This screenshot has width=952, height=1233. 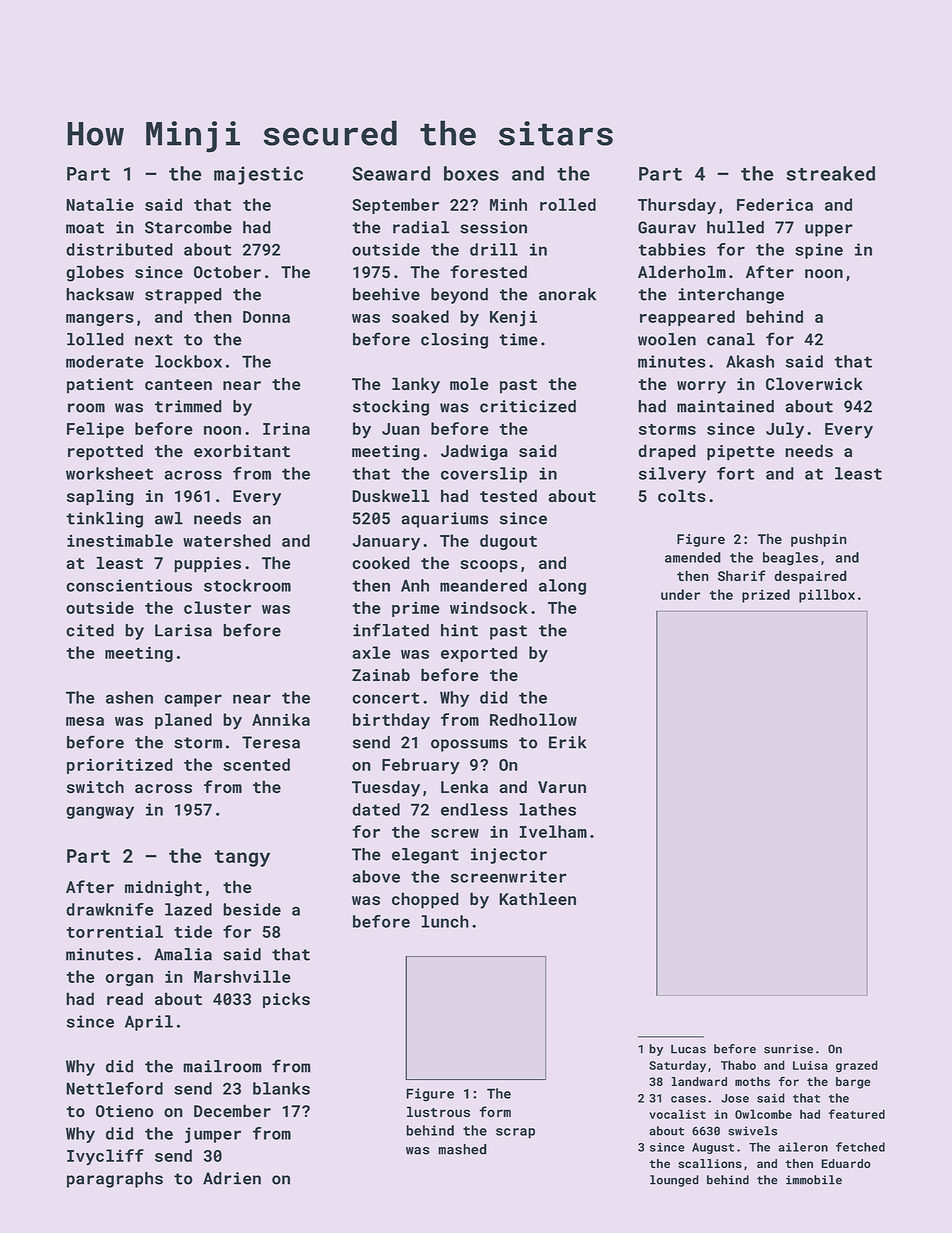 I want to click on under, so click(x=680, y=594).
